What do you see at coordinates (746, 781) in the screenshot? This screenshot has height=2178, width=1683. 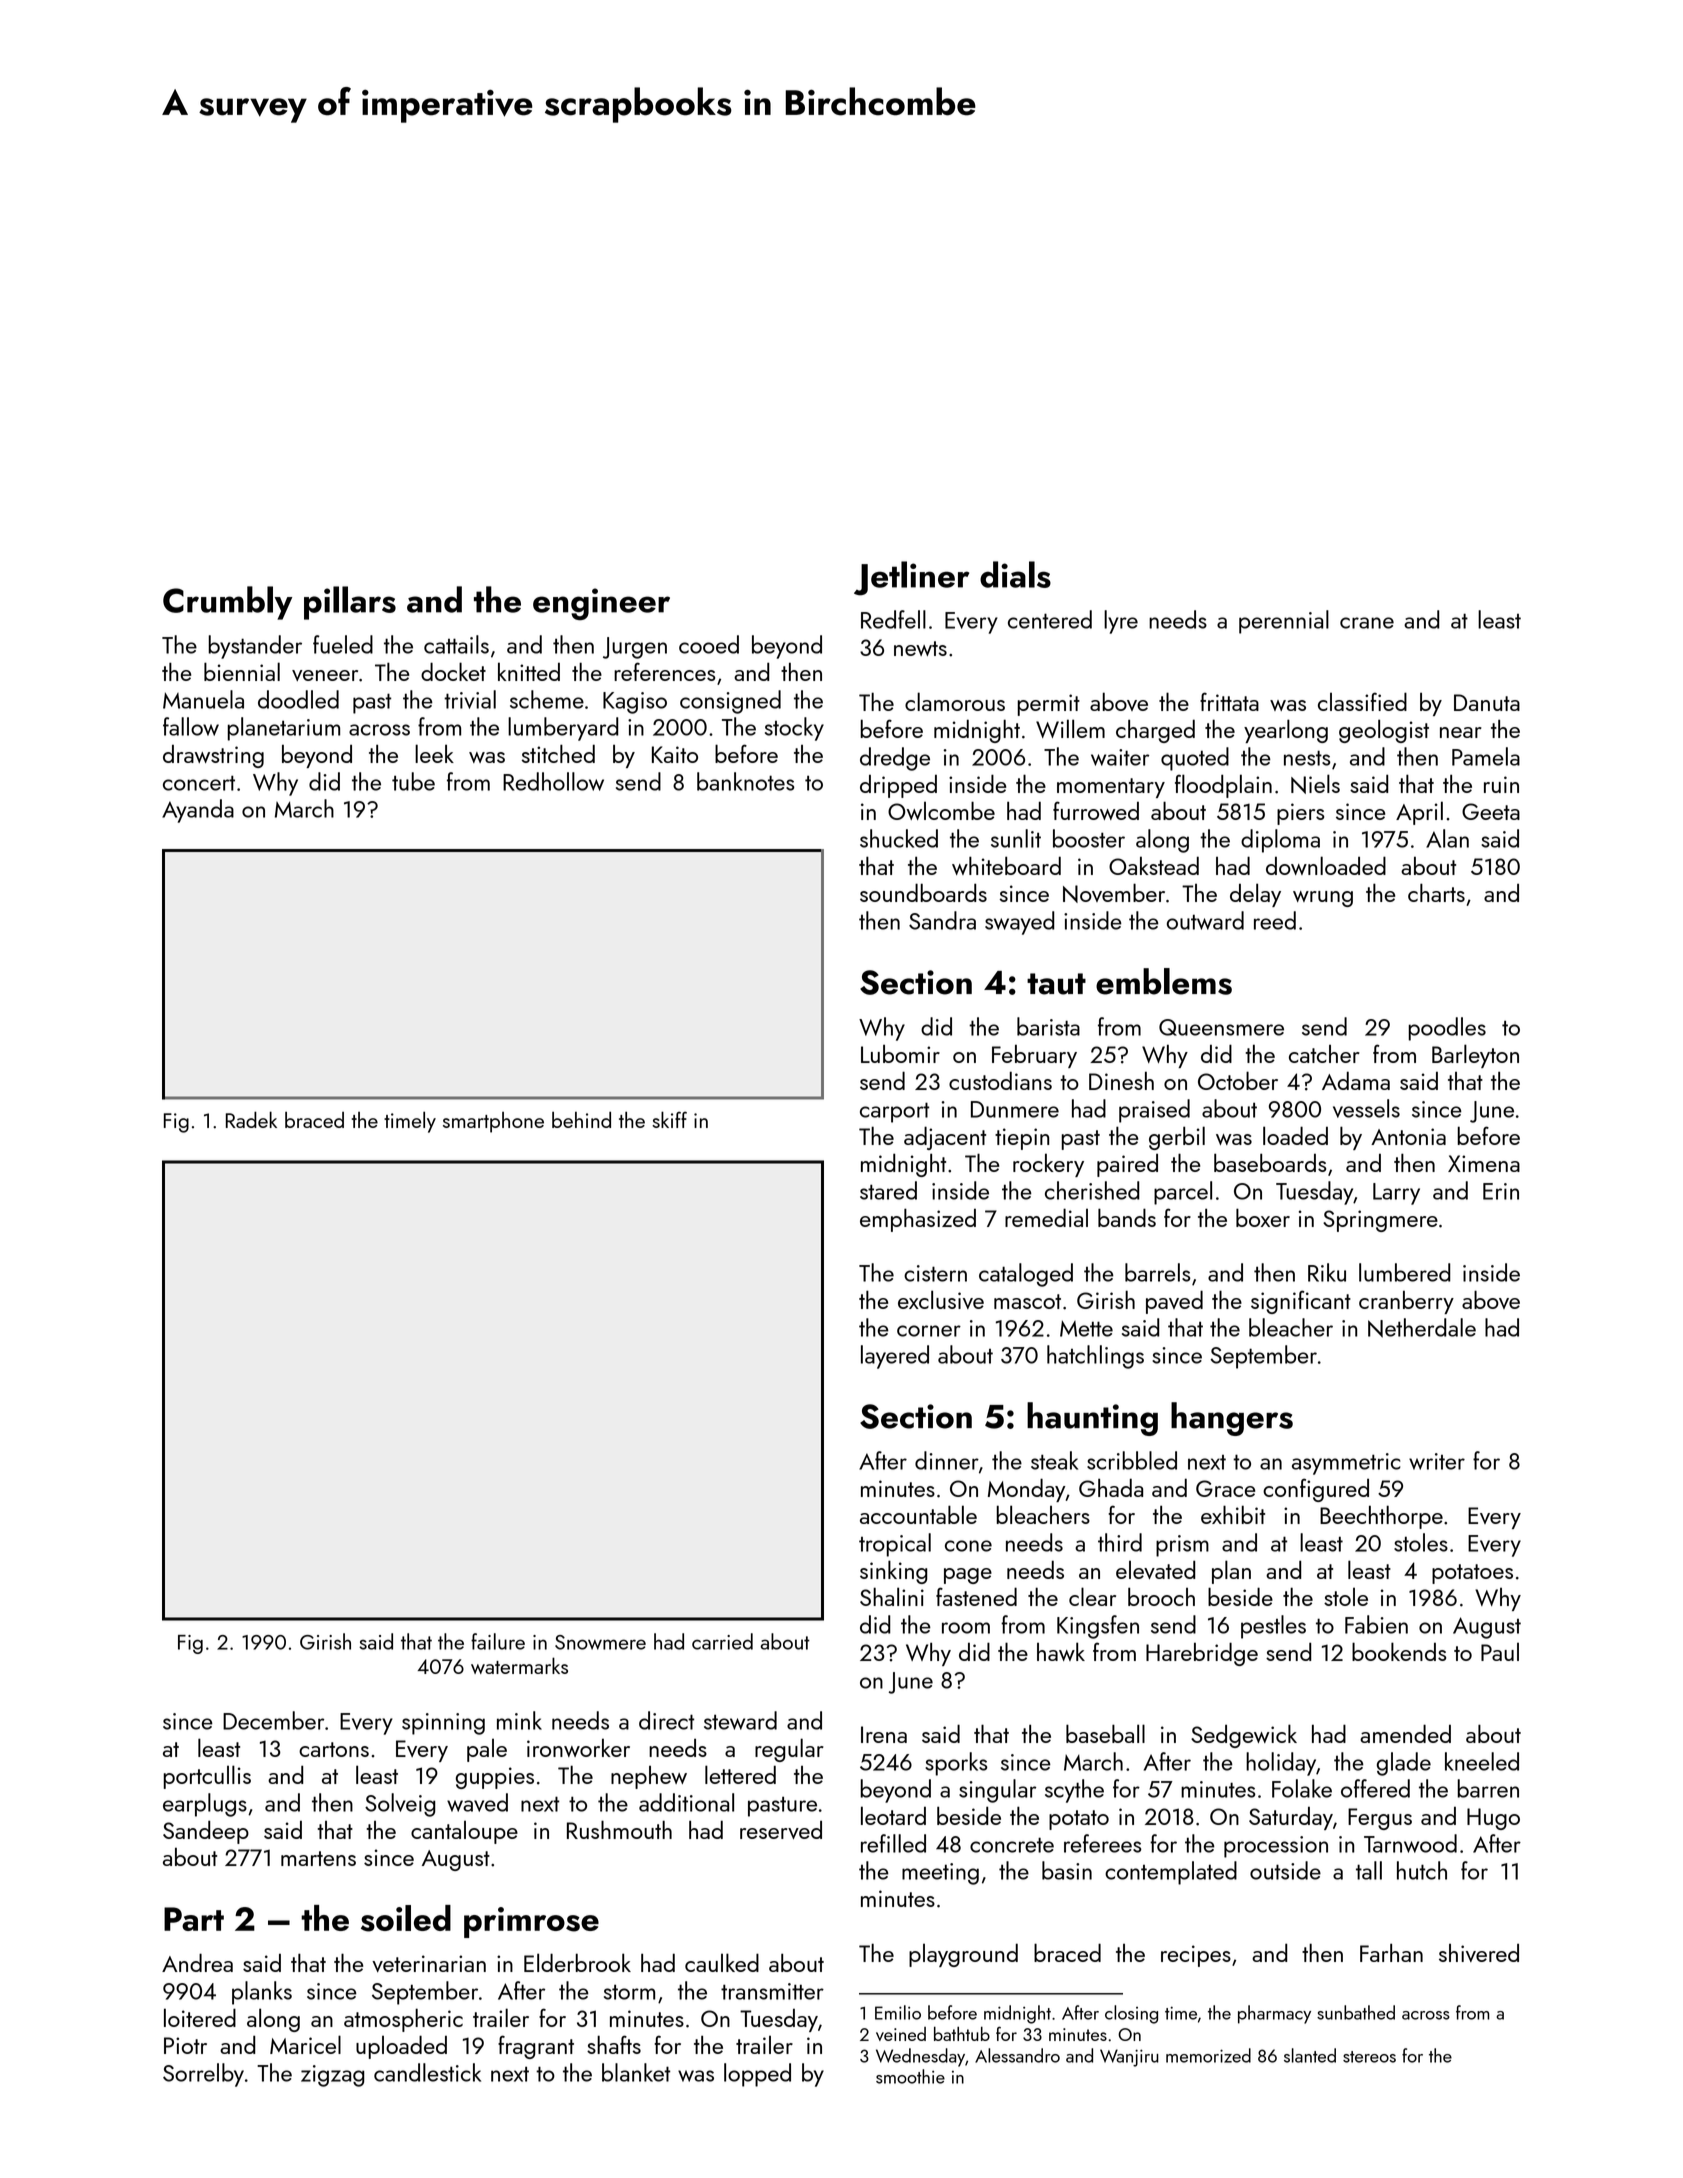 I see `banknotes` at bounding box center [746, 781].
